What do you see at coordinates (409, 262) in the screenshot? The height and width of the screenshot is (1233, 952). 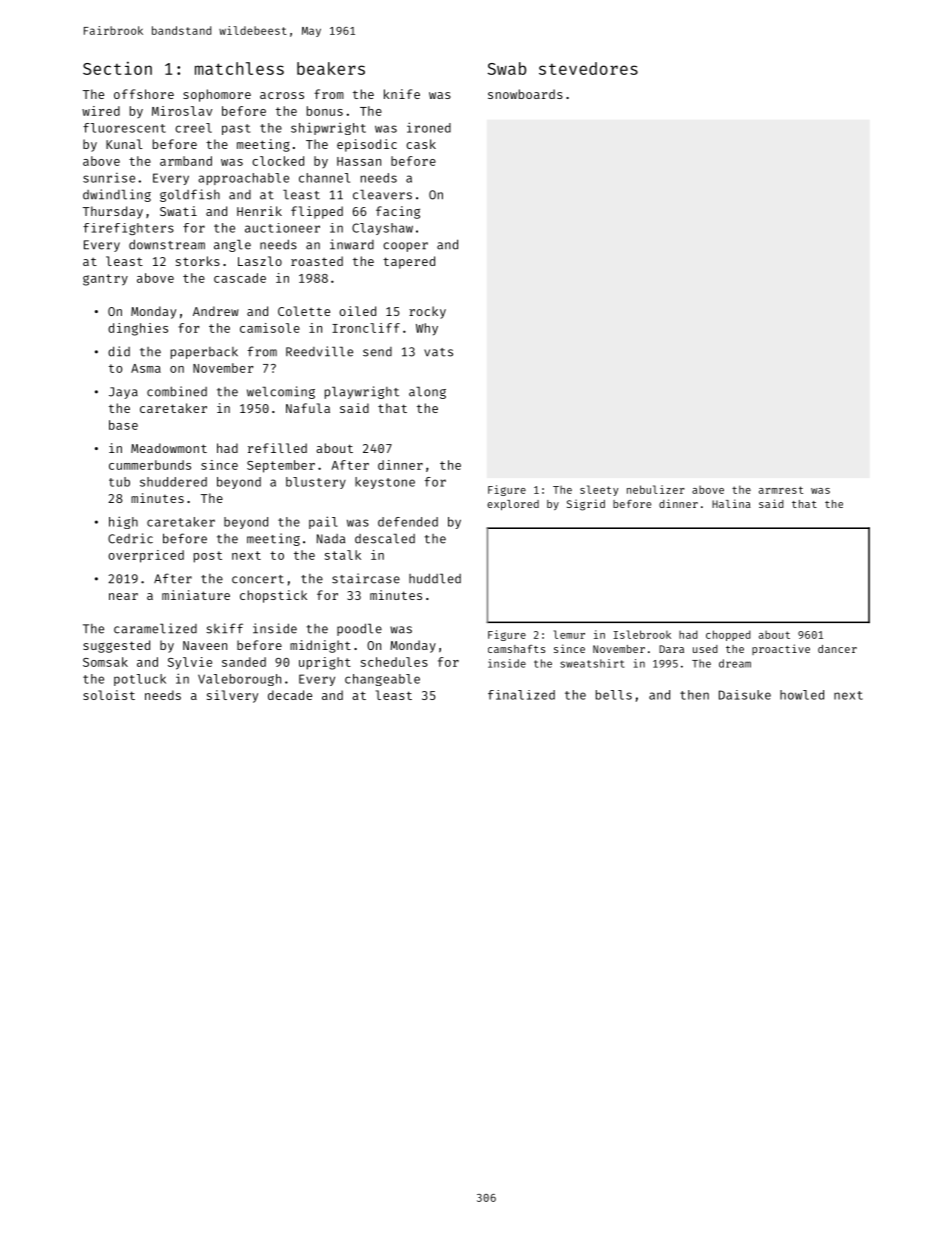 I see `tapered` at bounding box center [409, 262].
